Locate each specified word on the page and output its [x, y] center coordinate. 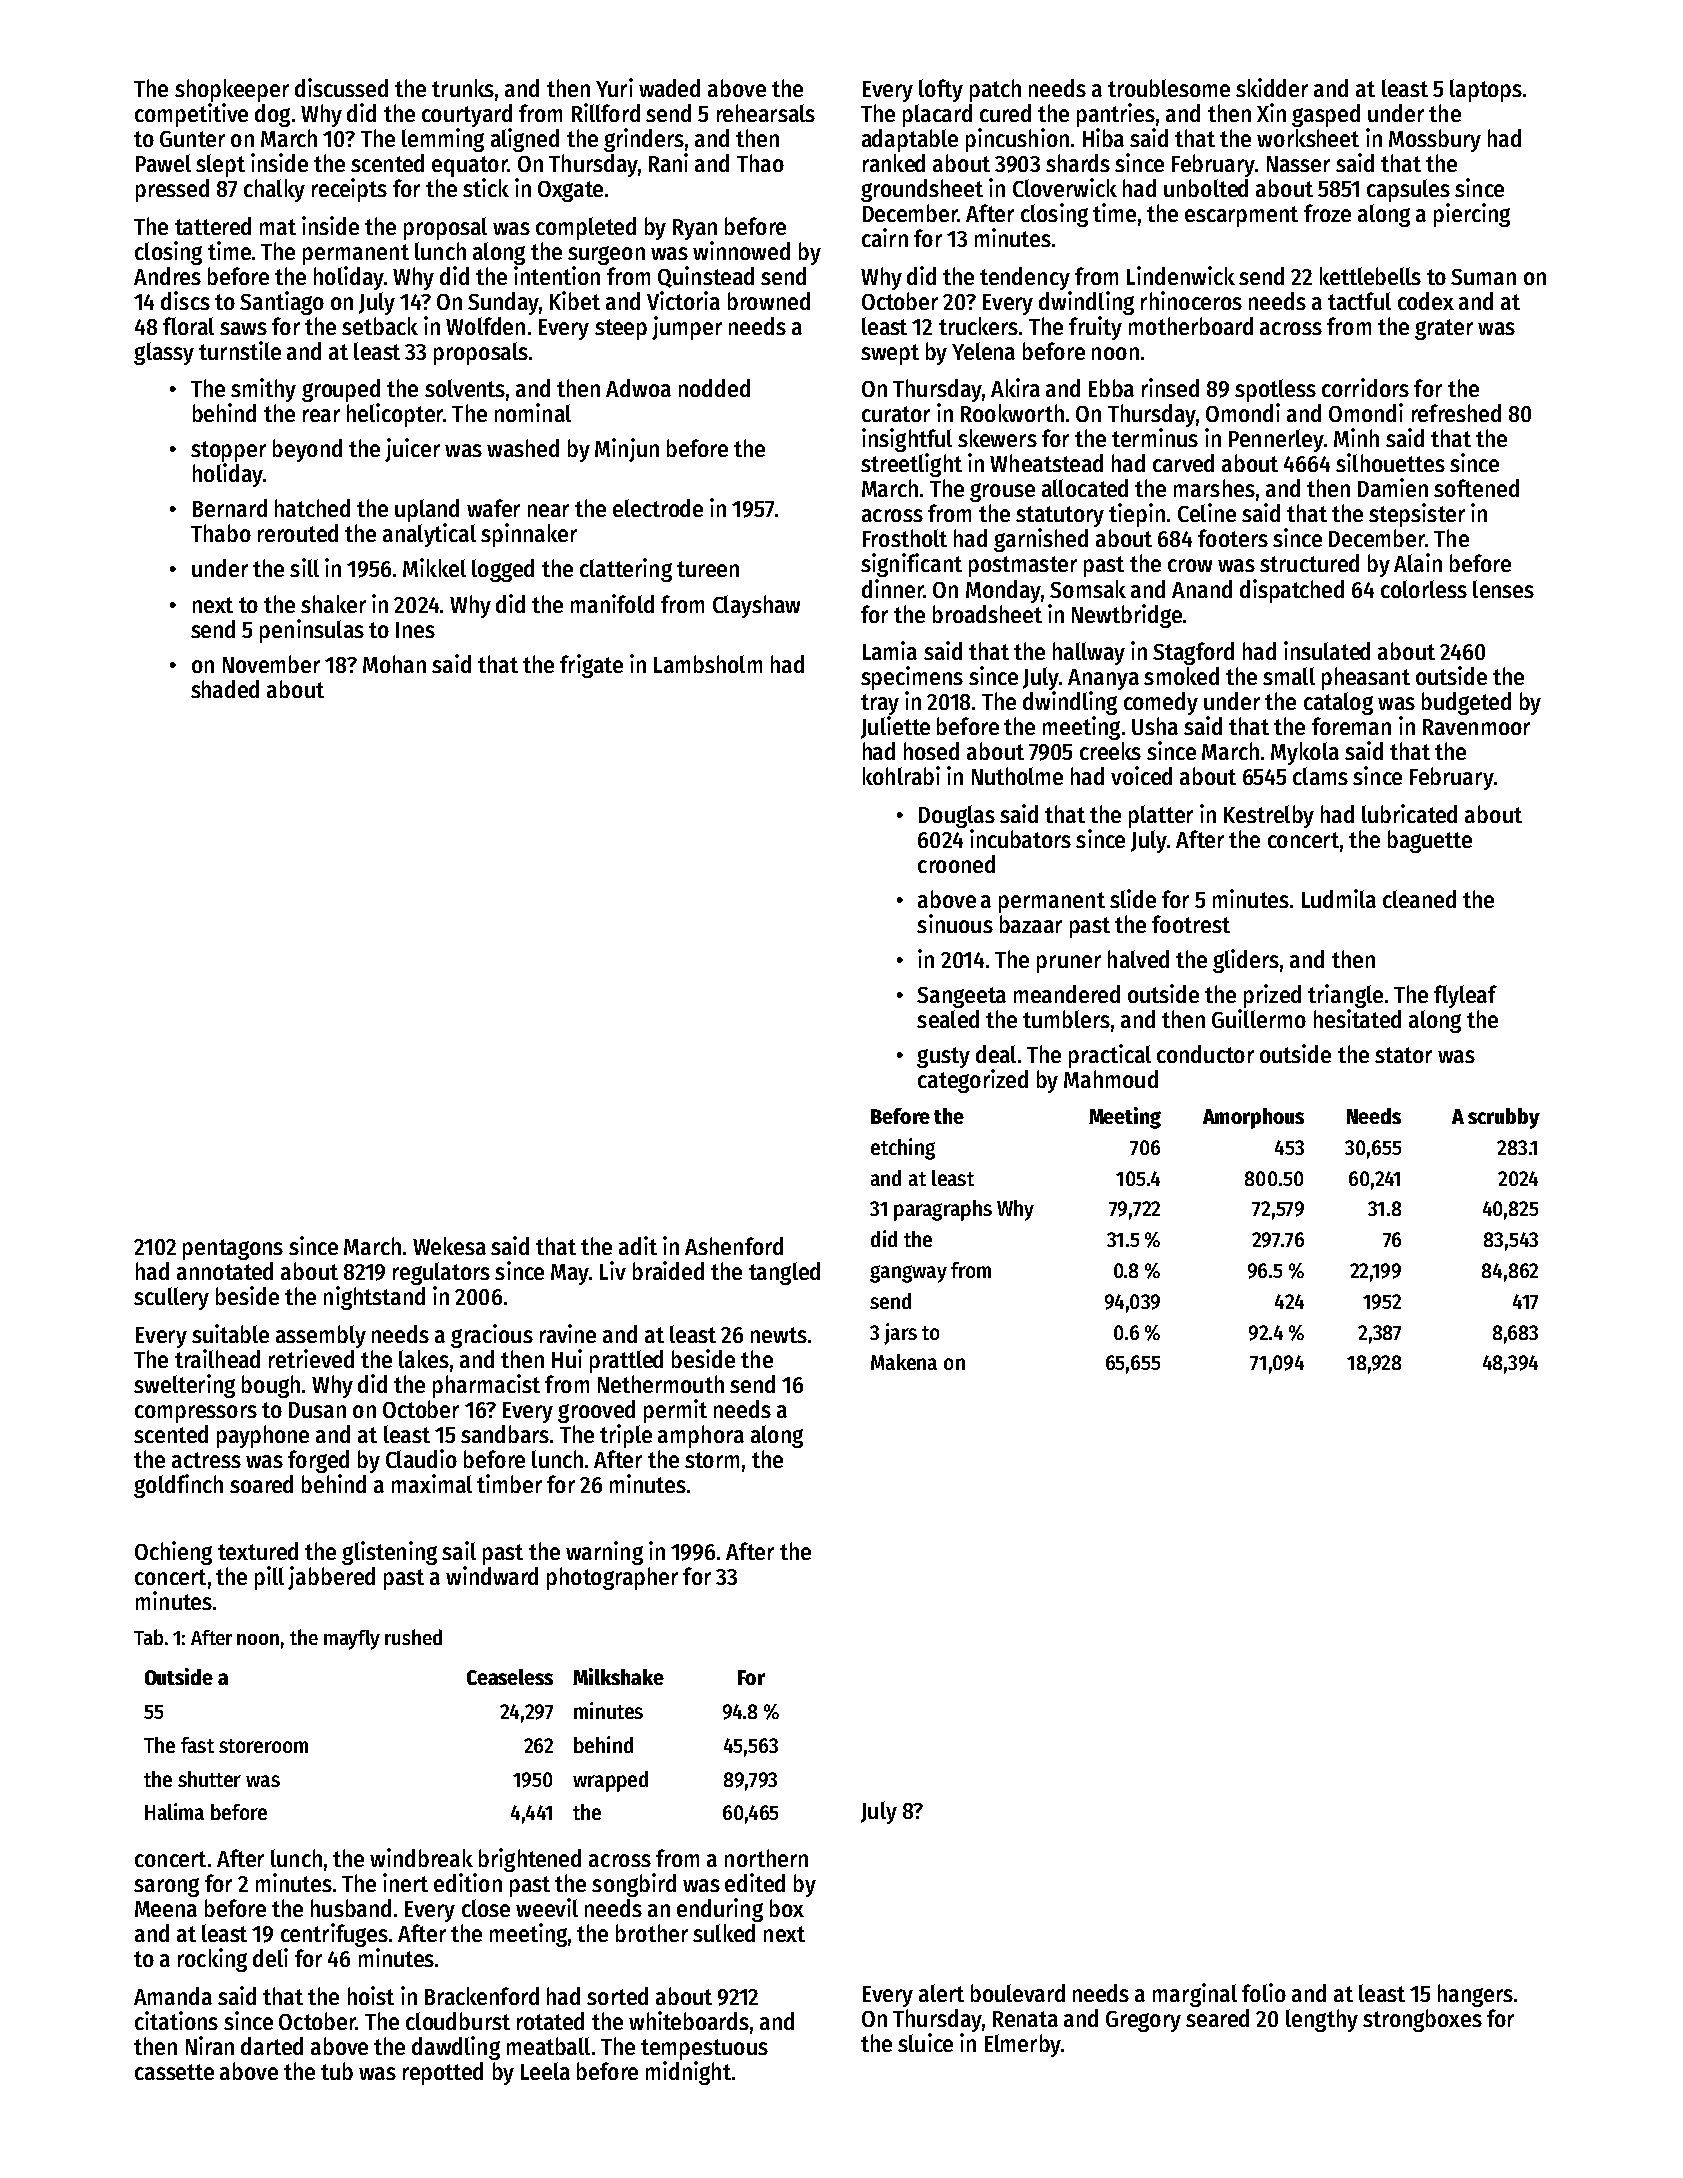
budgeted [1466, 703]
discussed [341, 87]
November [271, 664]
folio [1264, 1992]
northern [766, 1858]
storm [712, 1460]
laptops [1486, 90]
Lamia [890, 650]
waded [669, 88]
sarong [166, 1887]
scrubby [1504, 1118]
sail [459, 1550]
